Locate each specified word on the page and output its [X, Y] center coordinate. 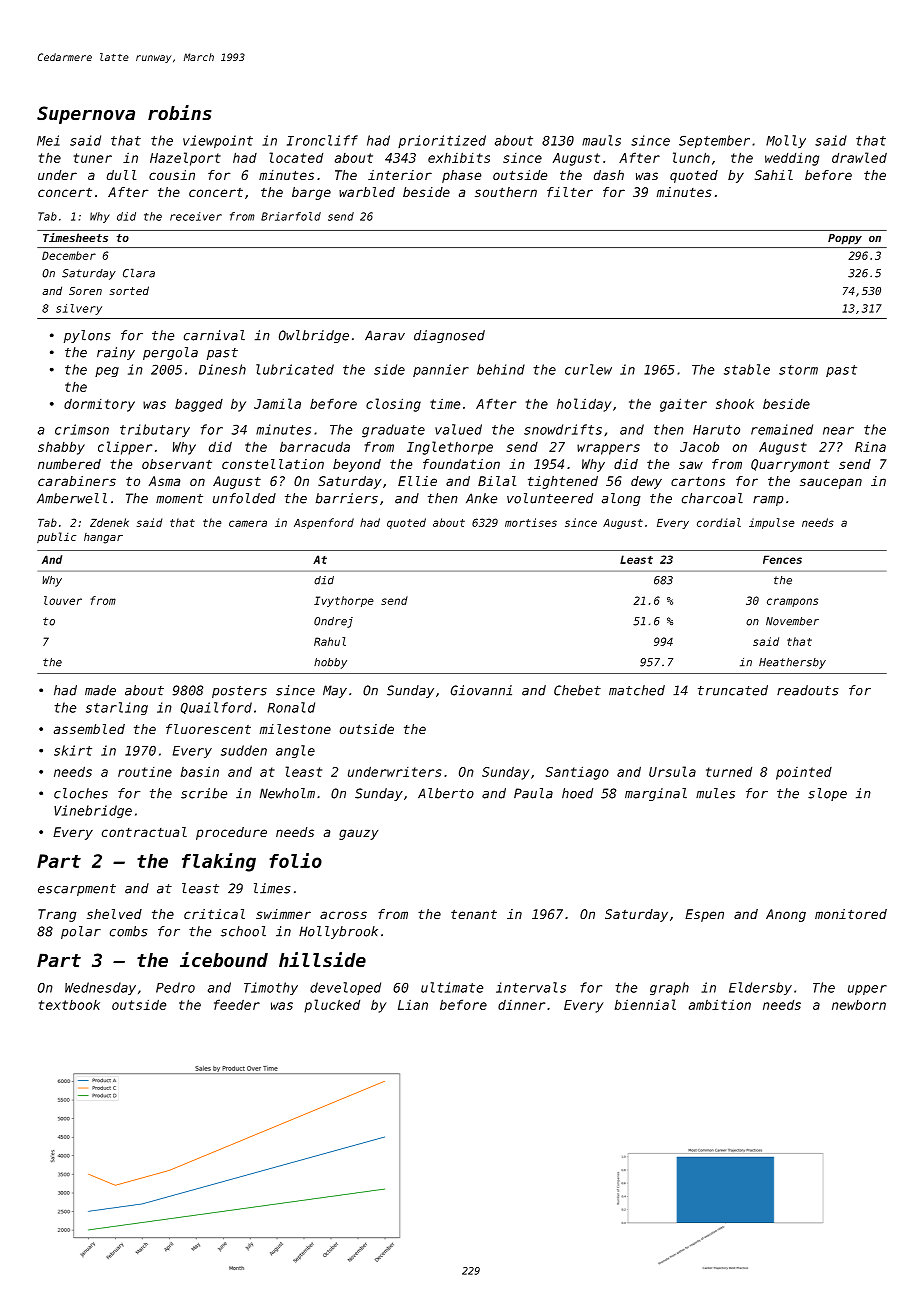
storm [798, 370]
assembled [89, 729]
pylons [87, 336]
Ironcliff [322, 140]
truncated [733, 690]
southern [506, 192]
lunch [691, 157]
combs [129, 931]
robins [180, 112]
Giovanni [481, 690]
